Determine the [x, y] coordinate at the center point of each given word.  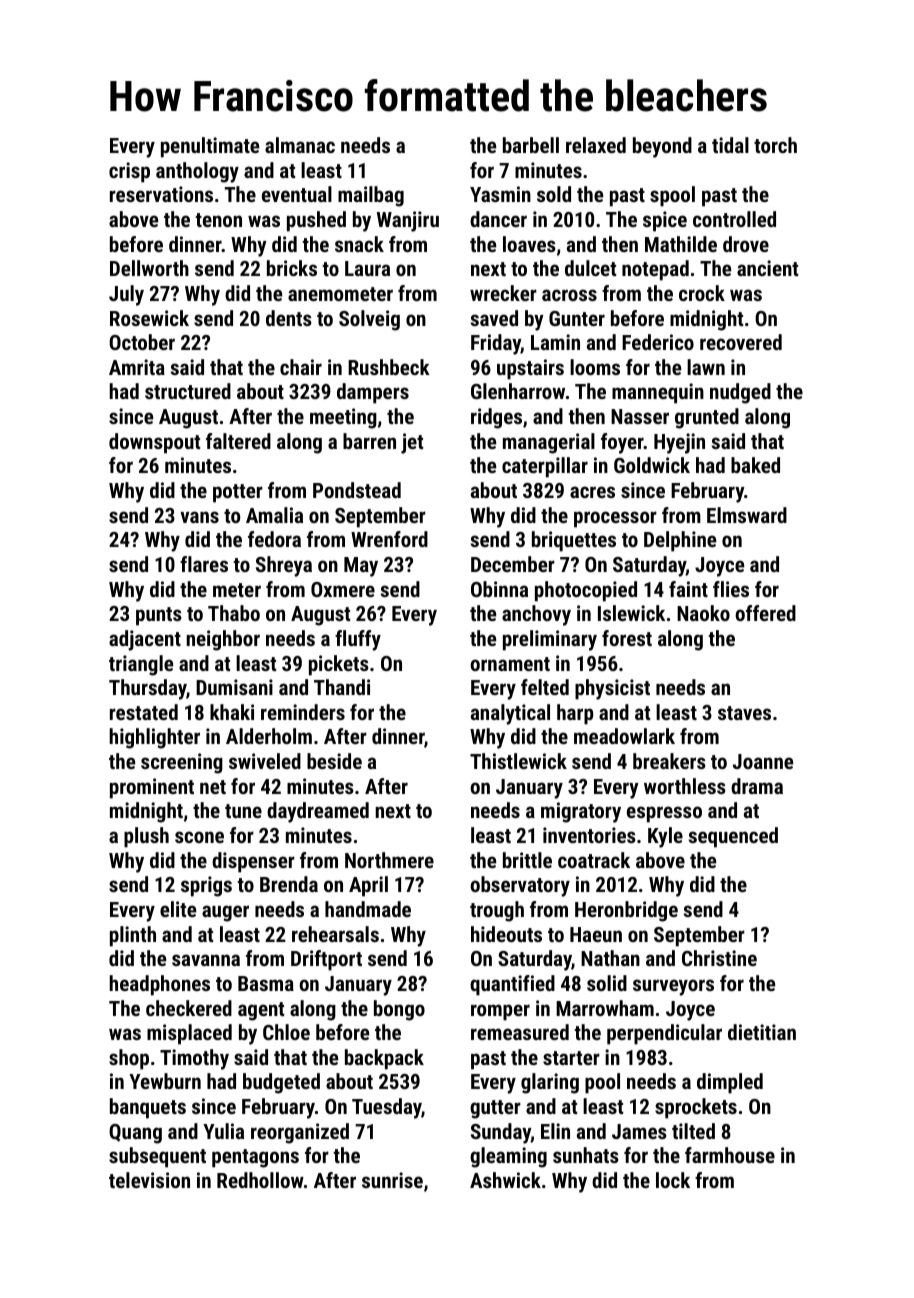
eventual [297, 194]
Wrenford [389, 539]
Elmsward [747, 515]
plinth [133, 936]
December [513, 564]
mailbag [371, 196]
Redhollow [260, 1180]
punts [159, 616]
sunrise [392, 1180]
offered [765, 613]
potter [238, 493]
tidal [730, 145]
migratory [581, 812]
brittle [527, 860]
